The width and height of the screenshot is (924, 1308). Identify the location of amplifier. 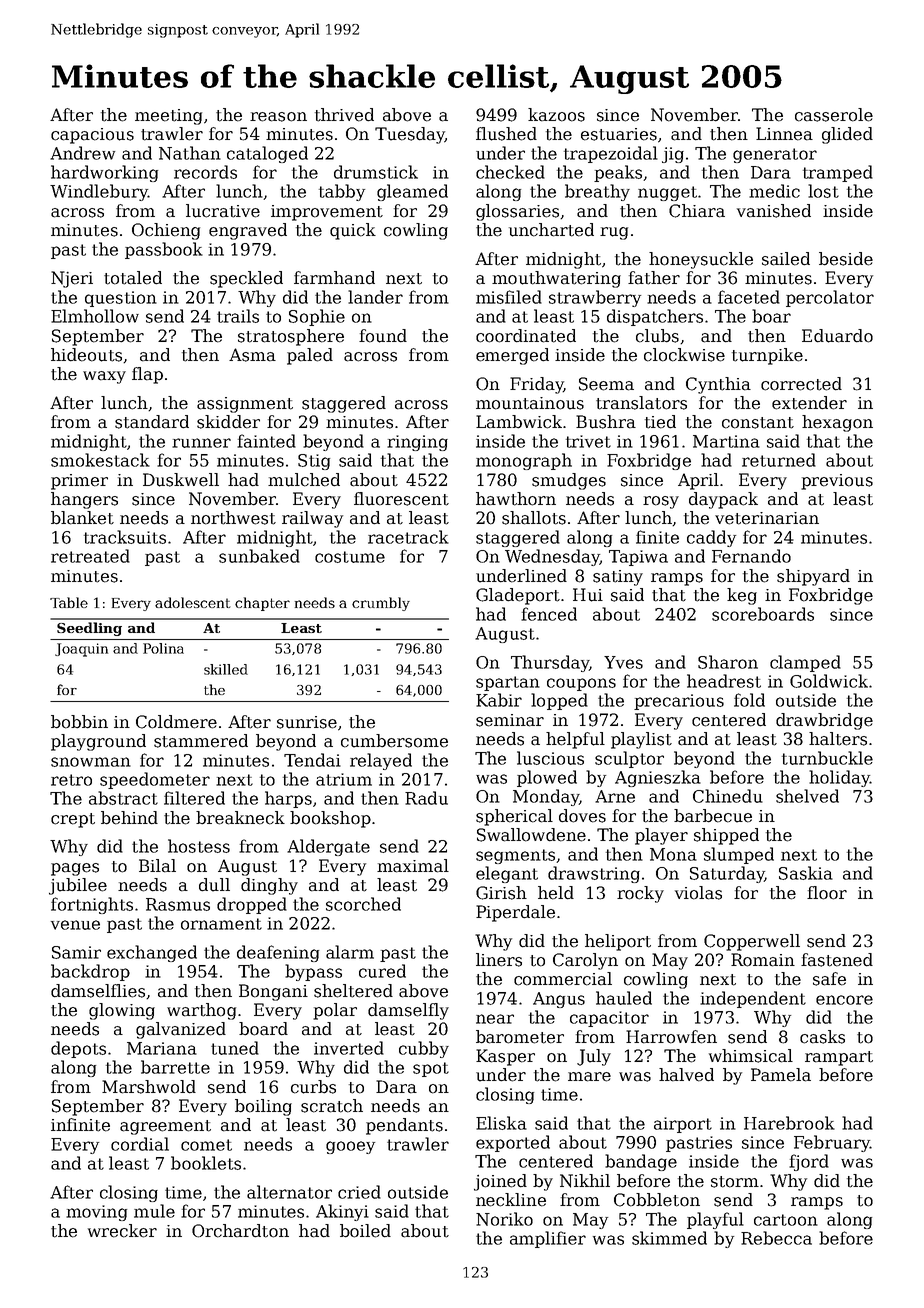
(548, 1239).
